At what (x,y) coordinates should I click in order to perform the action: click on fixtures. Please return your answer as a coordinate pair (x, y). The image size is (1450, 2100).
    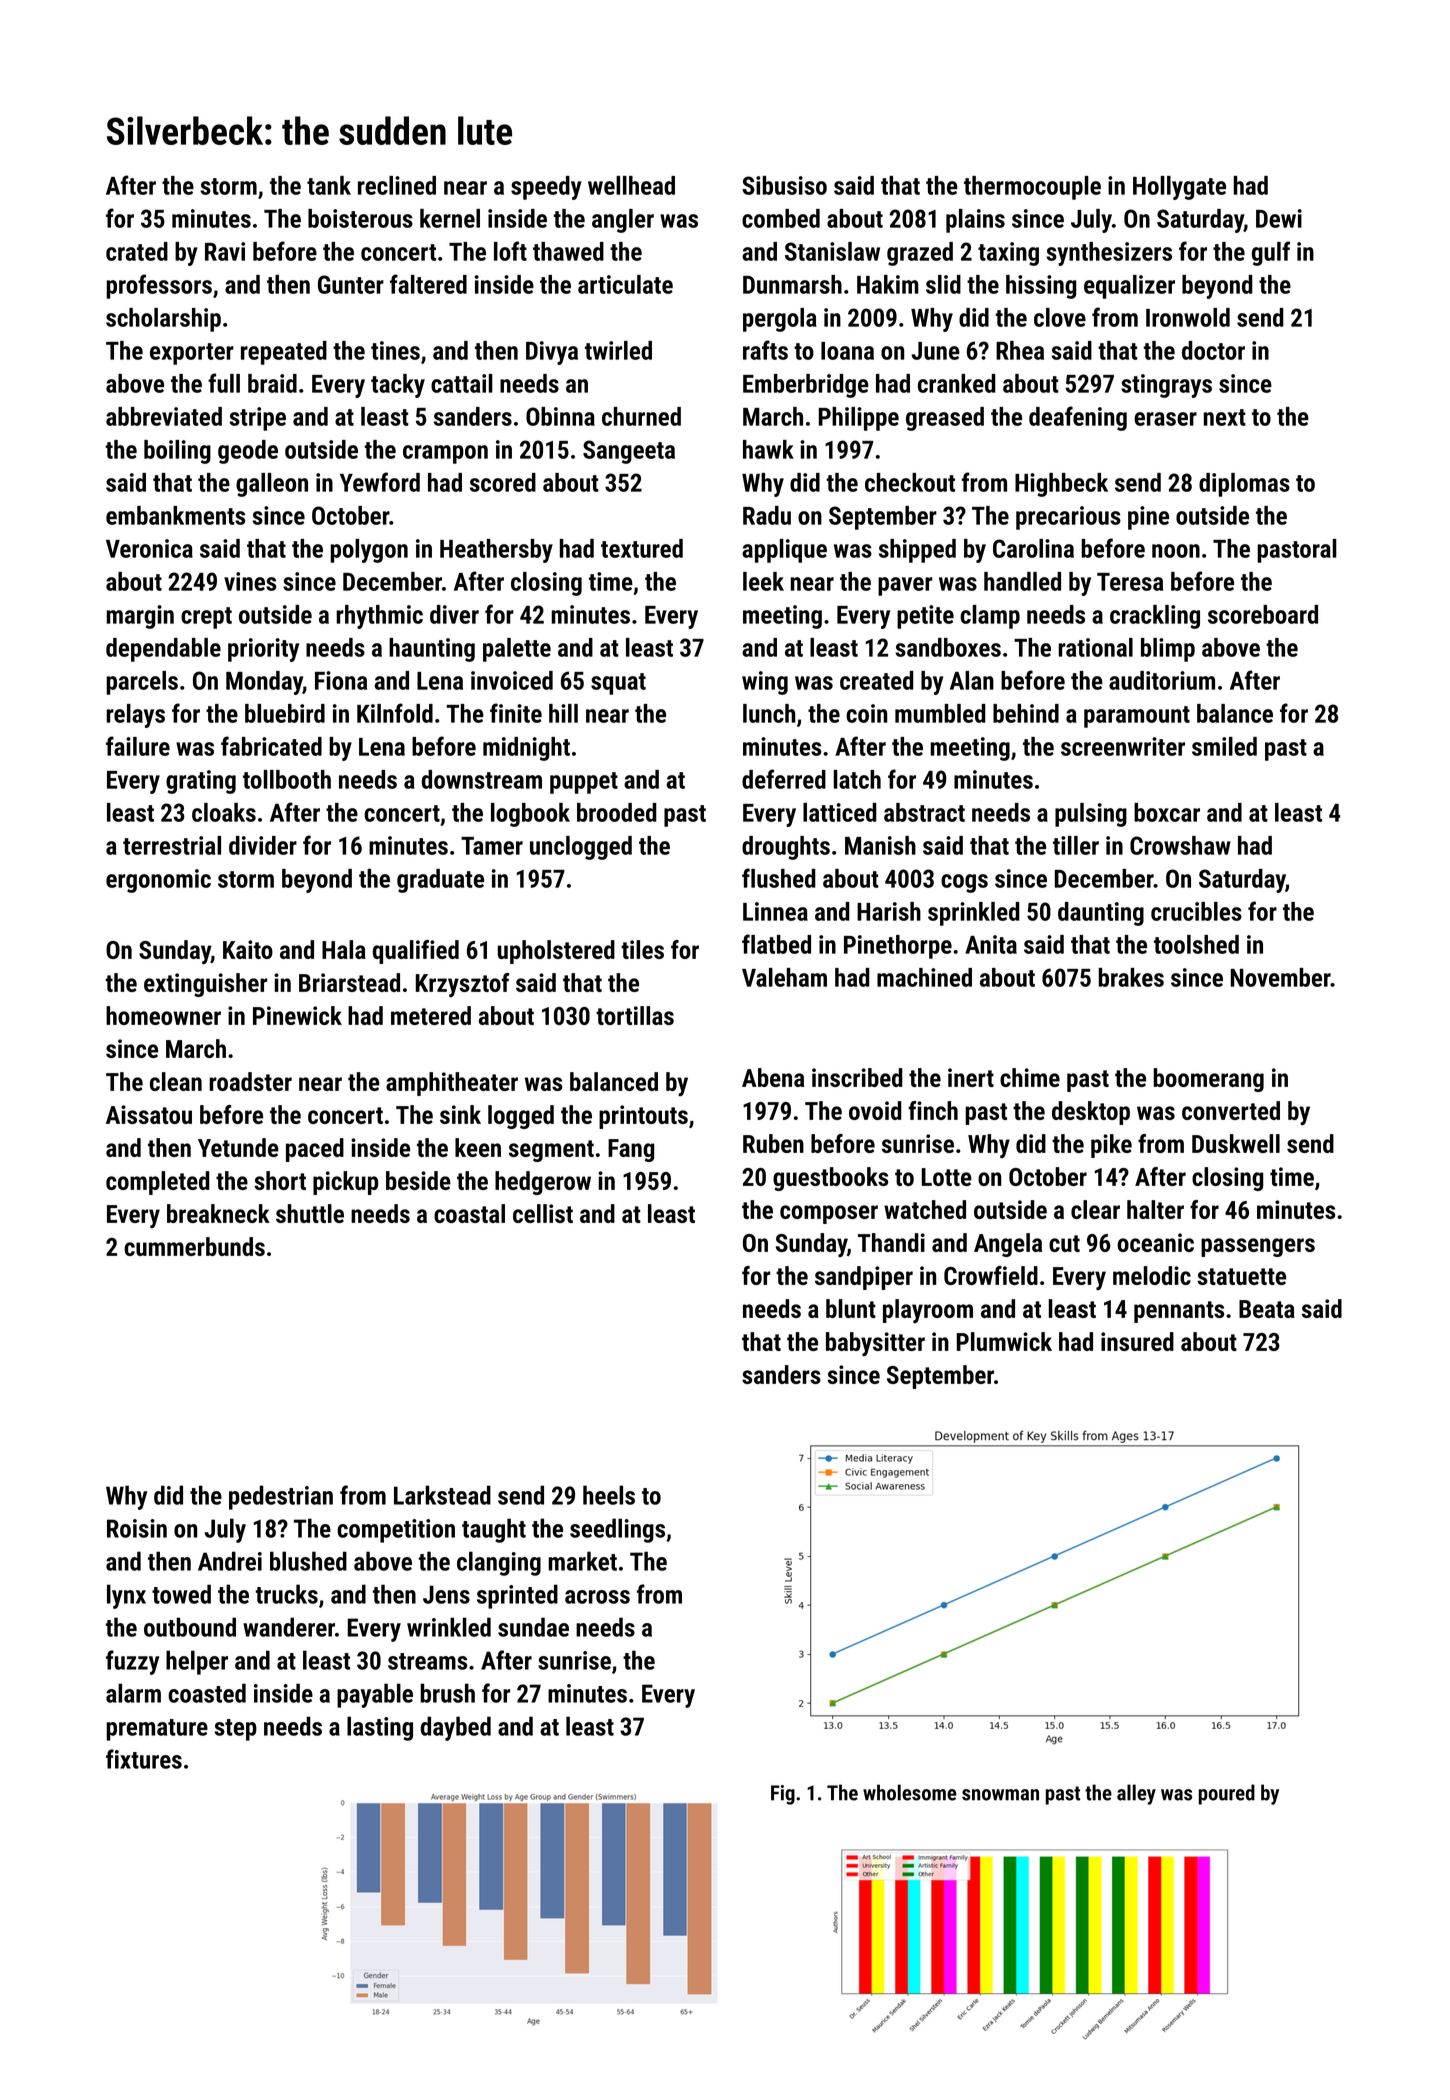
    Looking at the image, I should click on (144, 1759).
